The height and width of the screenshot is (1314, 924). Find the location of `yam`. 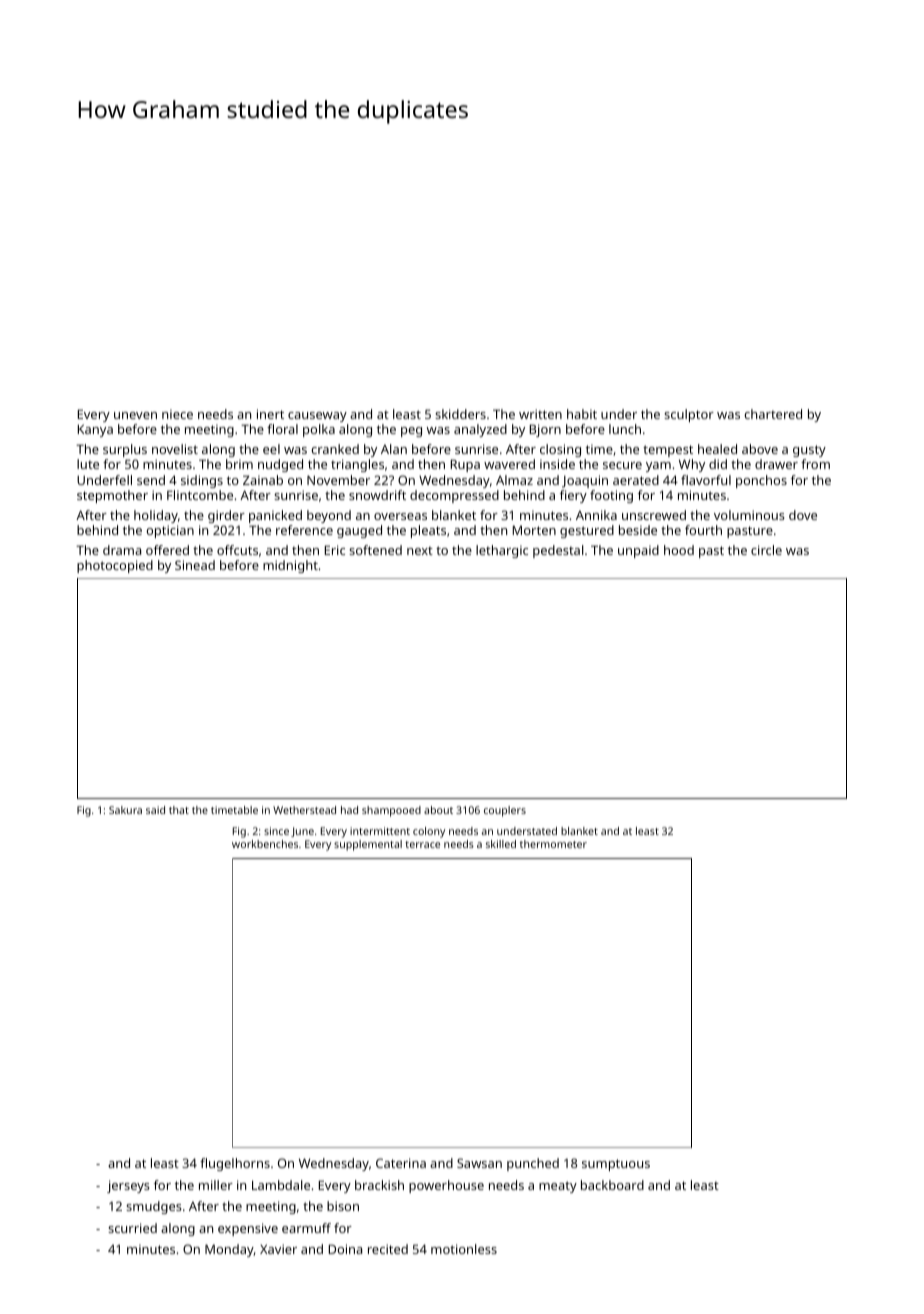

yam is located at coordinates (658, 467).
